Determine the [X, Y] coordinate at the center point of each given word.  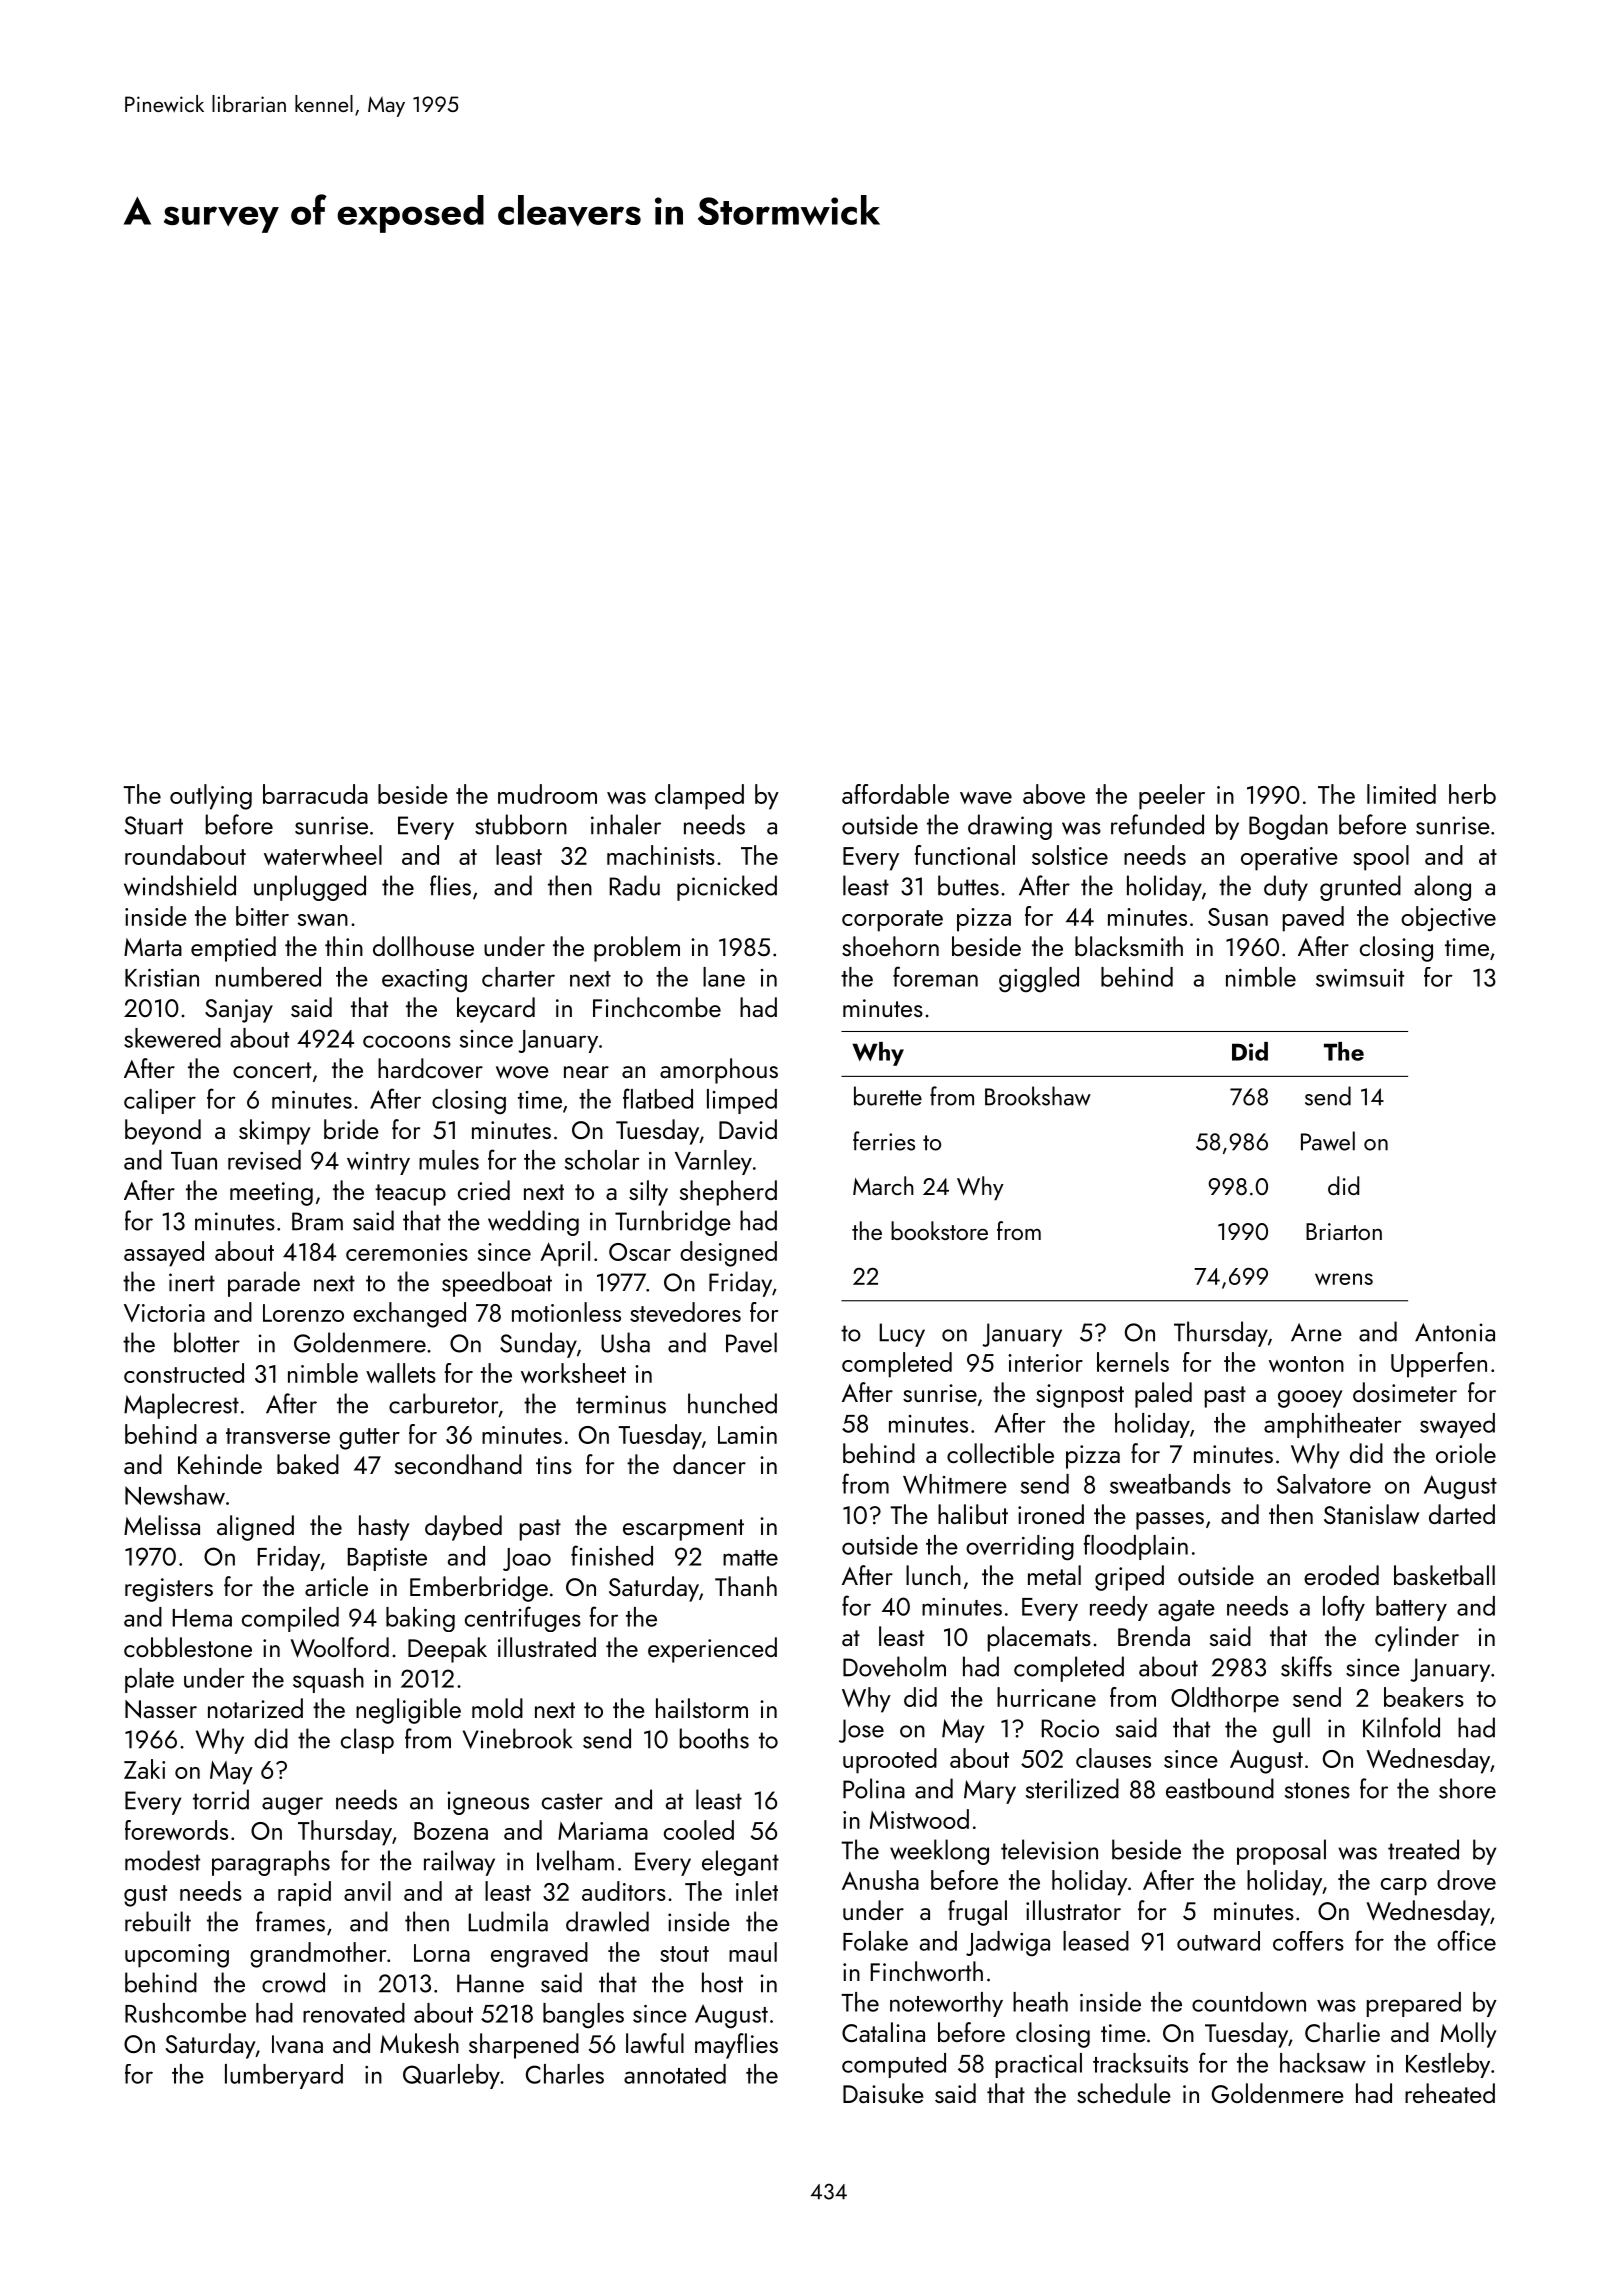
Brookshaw [1038, 1096]
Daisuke [883, 2093]
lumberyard [284, 2076]
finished [612, 1555]
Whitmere [955, 1484]
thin [344, 946]
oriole [1466, 1453]
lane [724, 977]
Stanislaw [1371, 1514]
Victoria [164, 1313]
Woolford [340, 1647]
